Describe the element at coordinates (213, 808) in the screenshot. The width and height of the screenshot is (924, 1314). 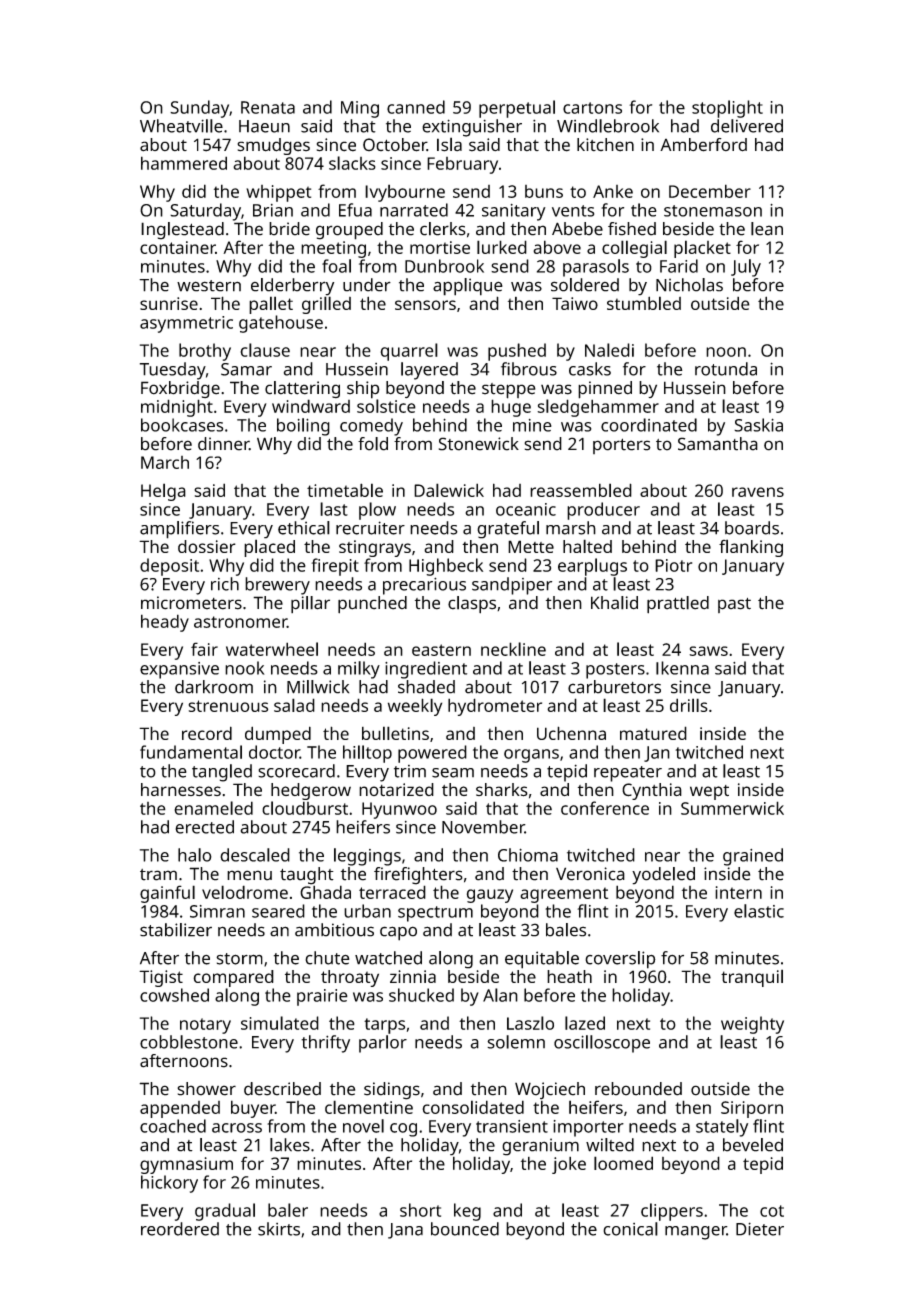
I see `enameled` at that location.
